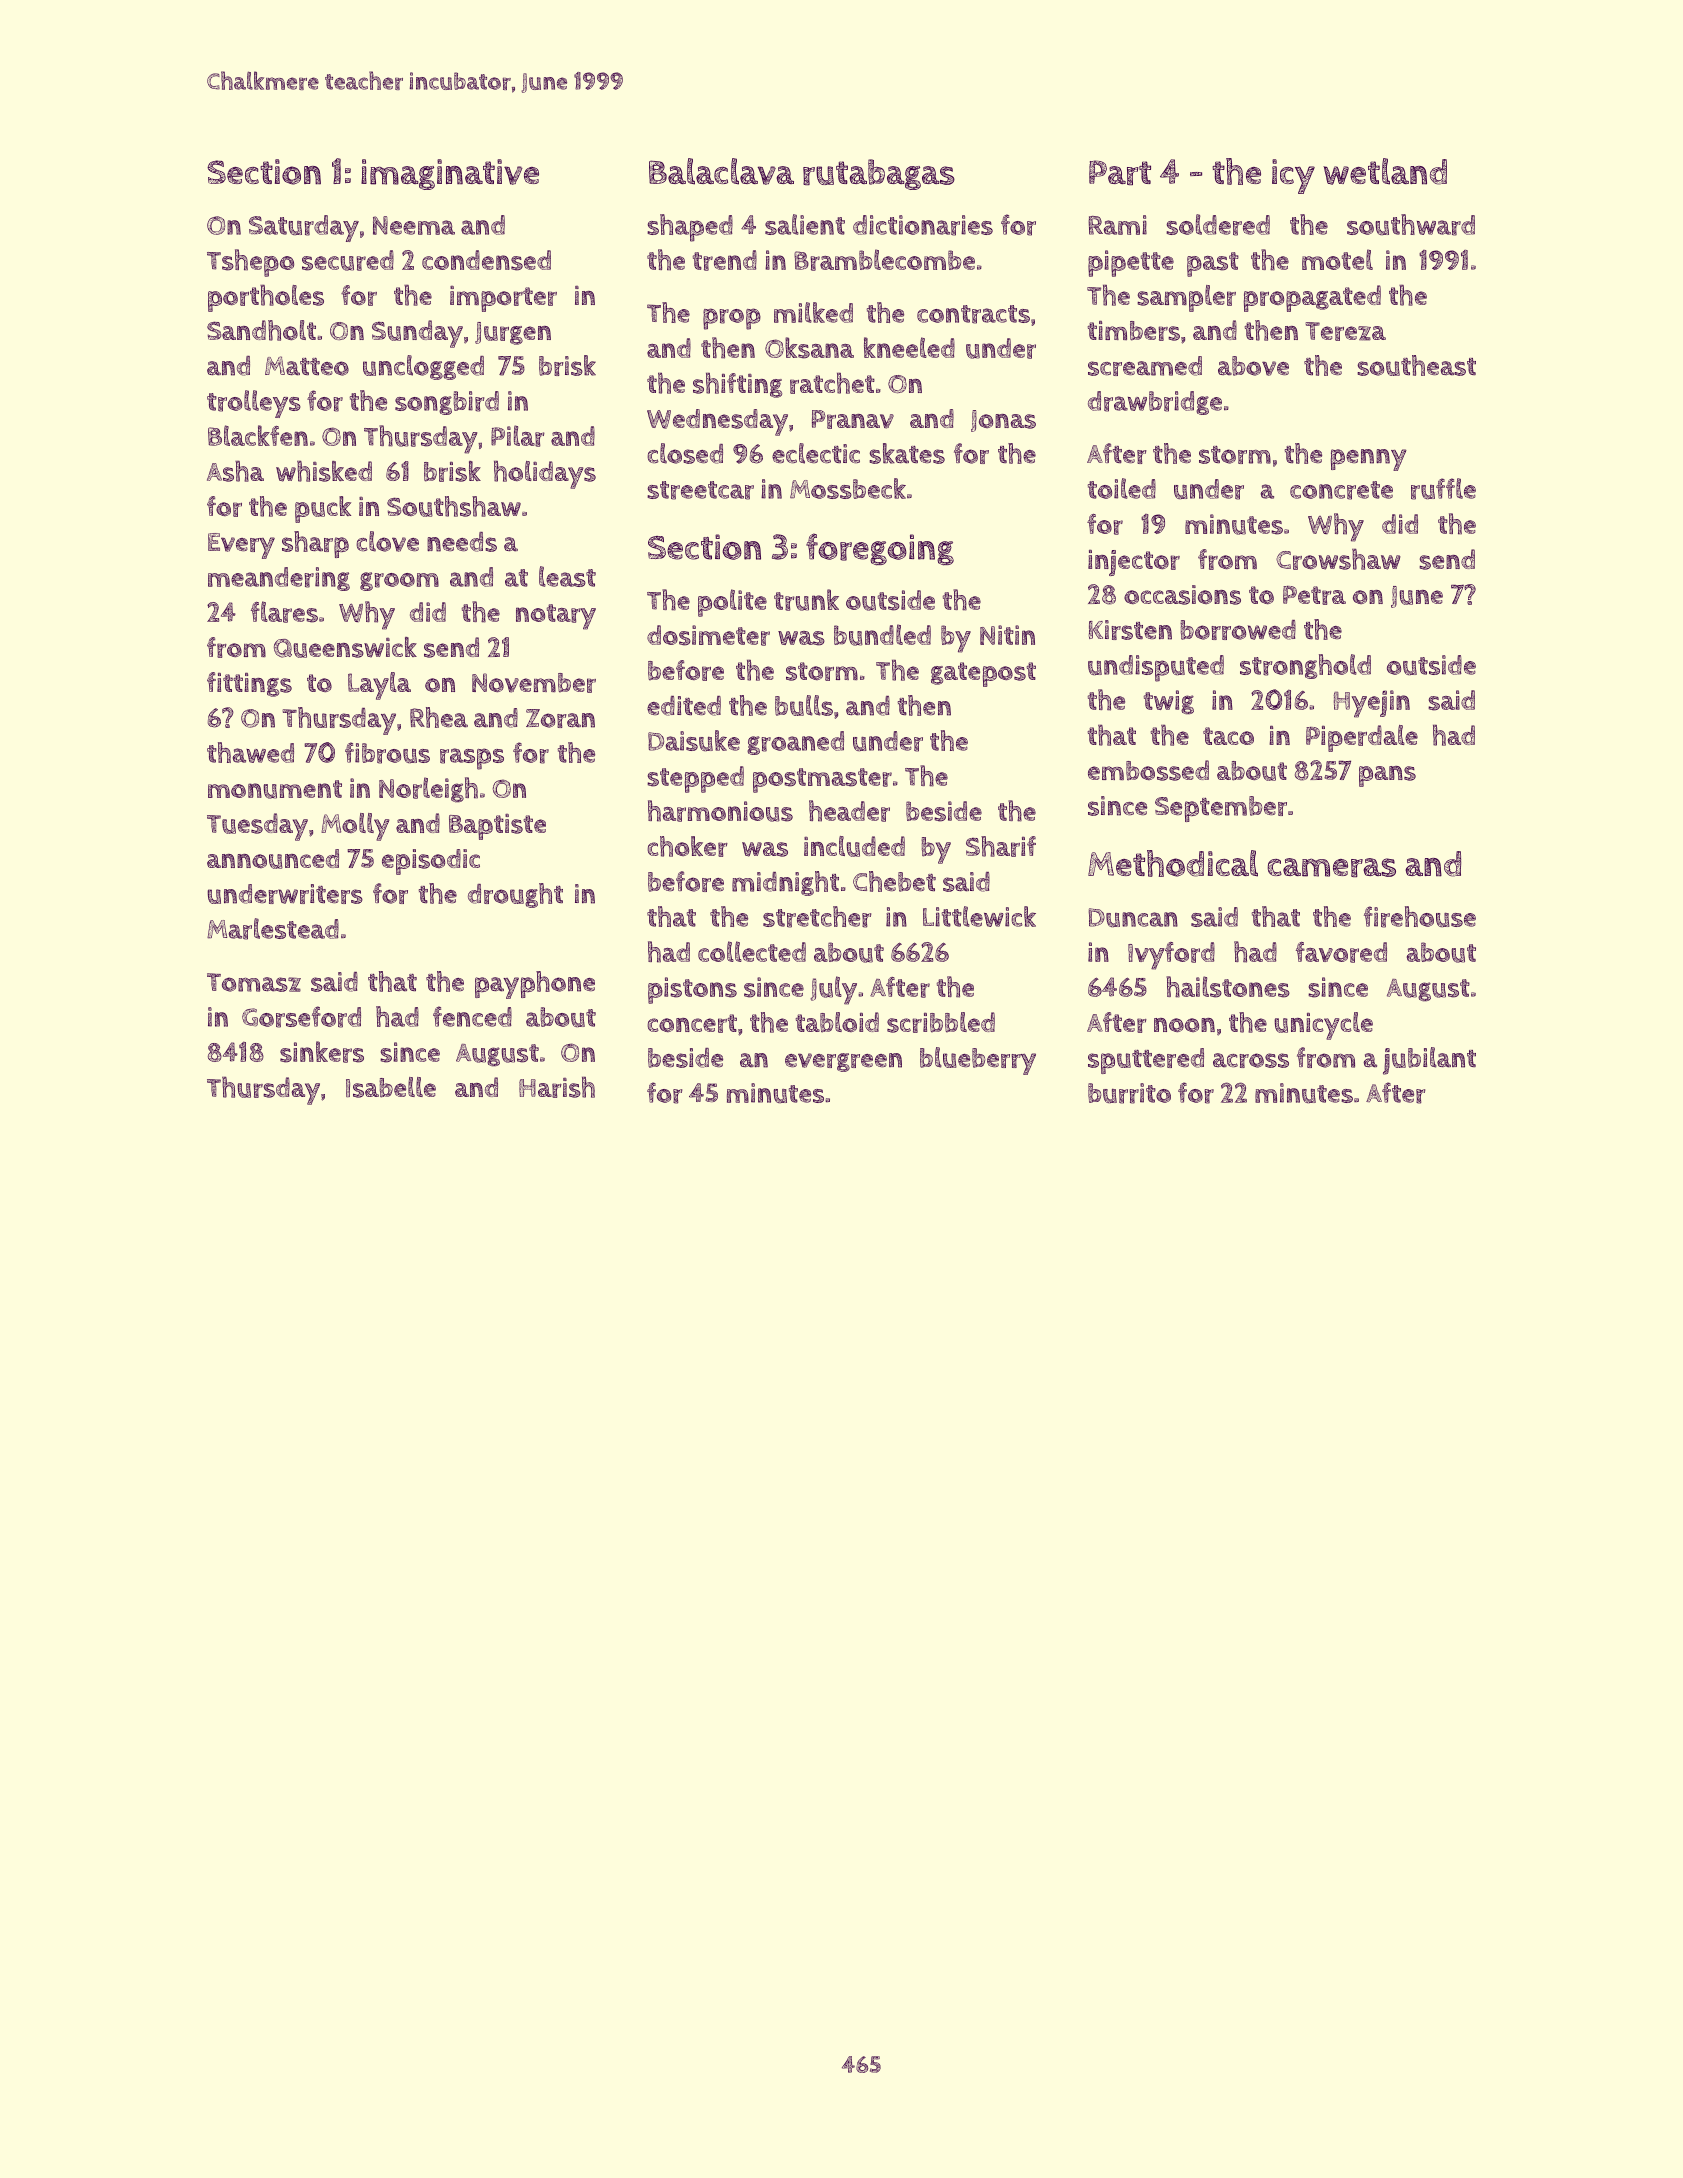 The width and height of the screenshot is (1683, 2178). I want to click on imaginative, so click(450, 174).
